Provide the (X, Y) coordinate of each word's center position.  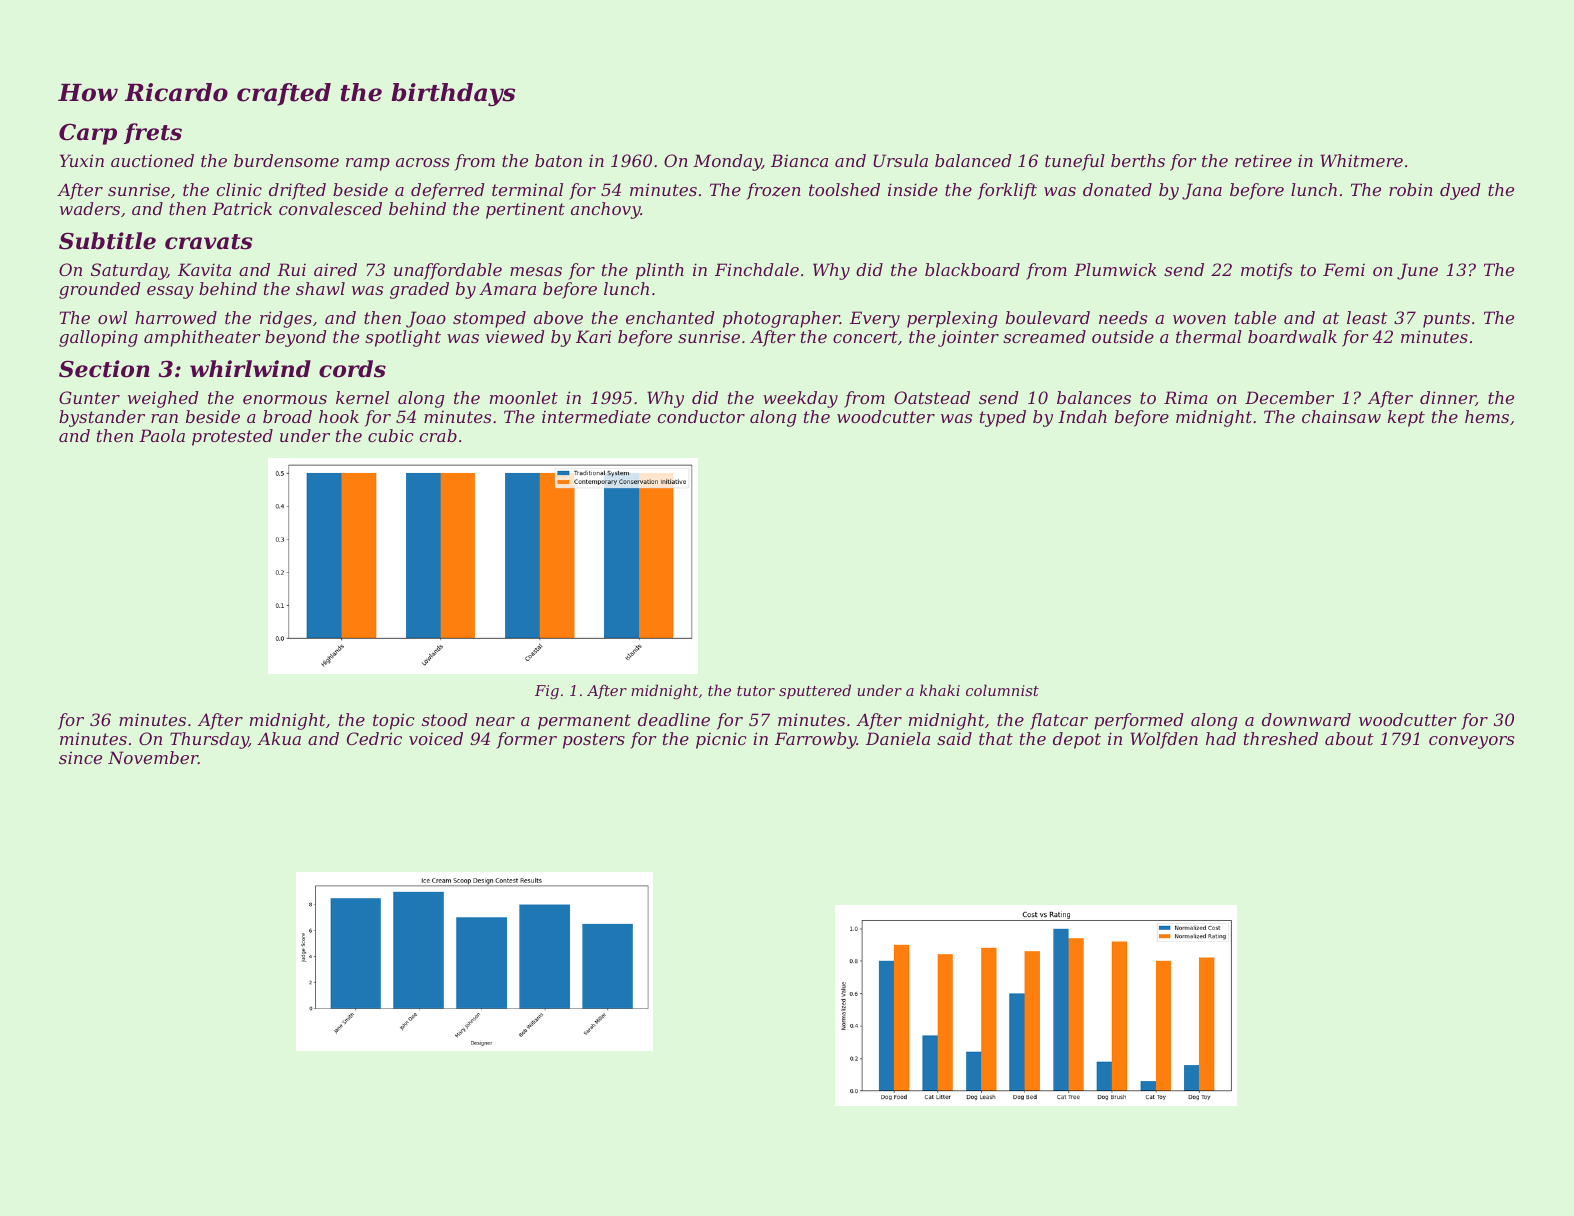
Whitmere (1361, 160)
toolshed (844, 189)
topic (394, 721)
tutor (756, 691)
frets (153, 133)
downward (1306, 719)
